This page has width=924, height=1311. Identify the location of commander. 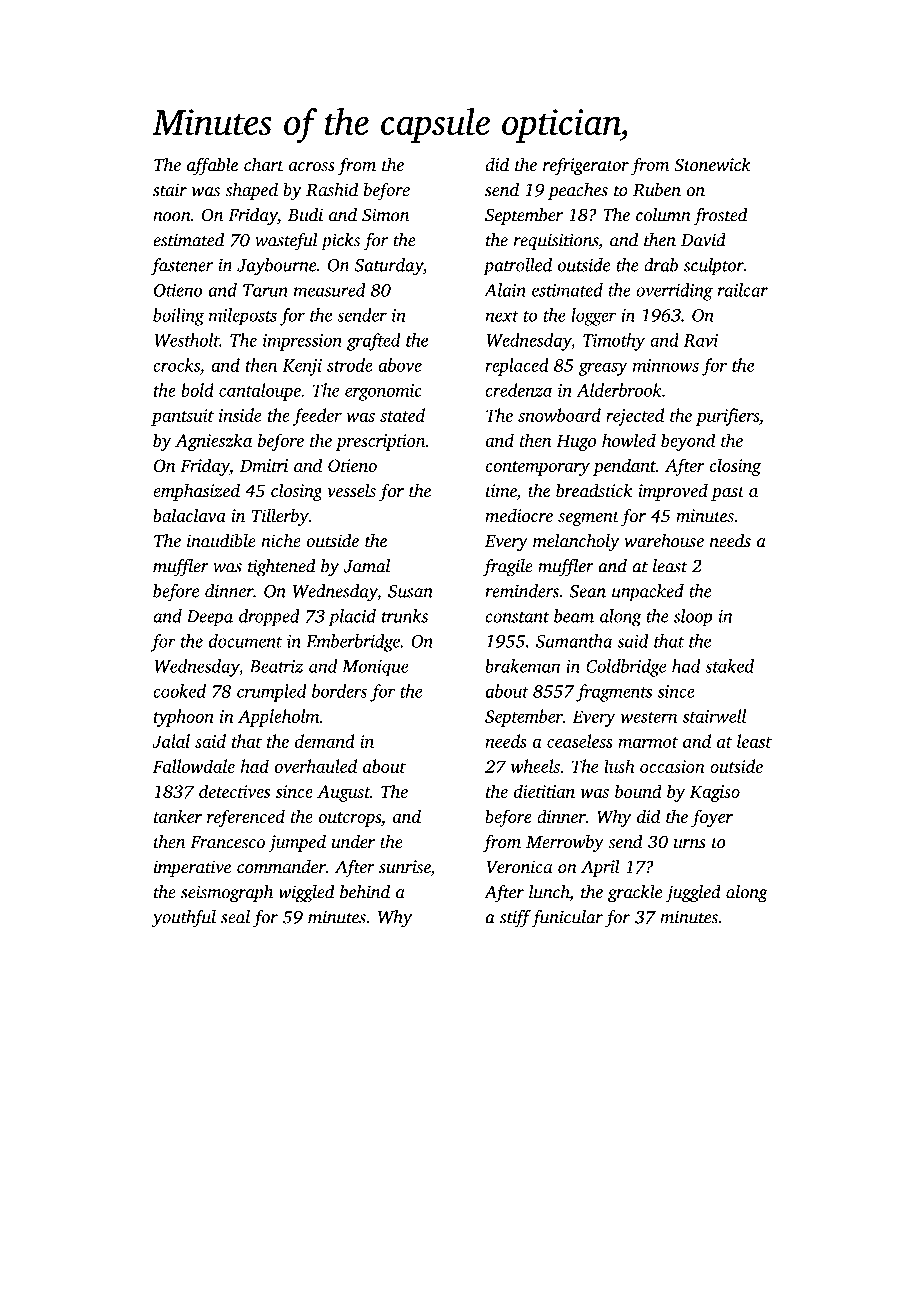
(281, 867).
